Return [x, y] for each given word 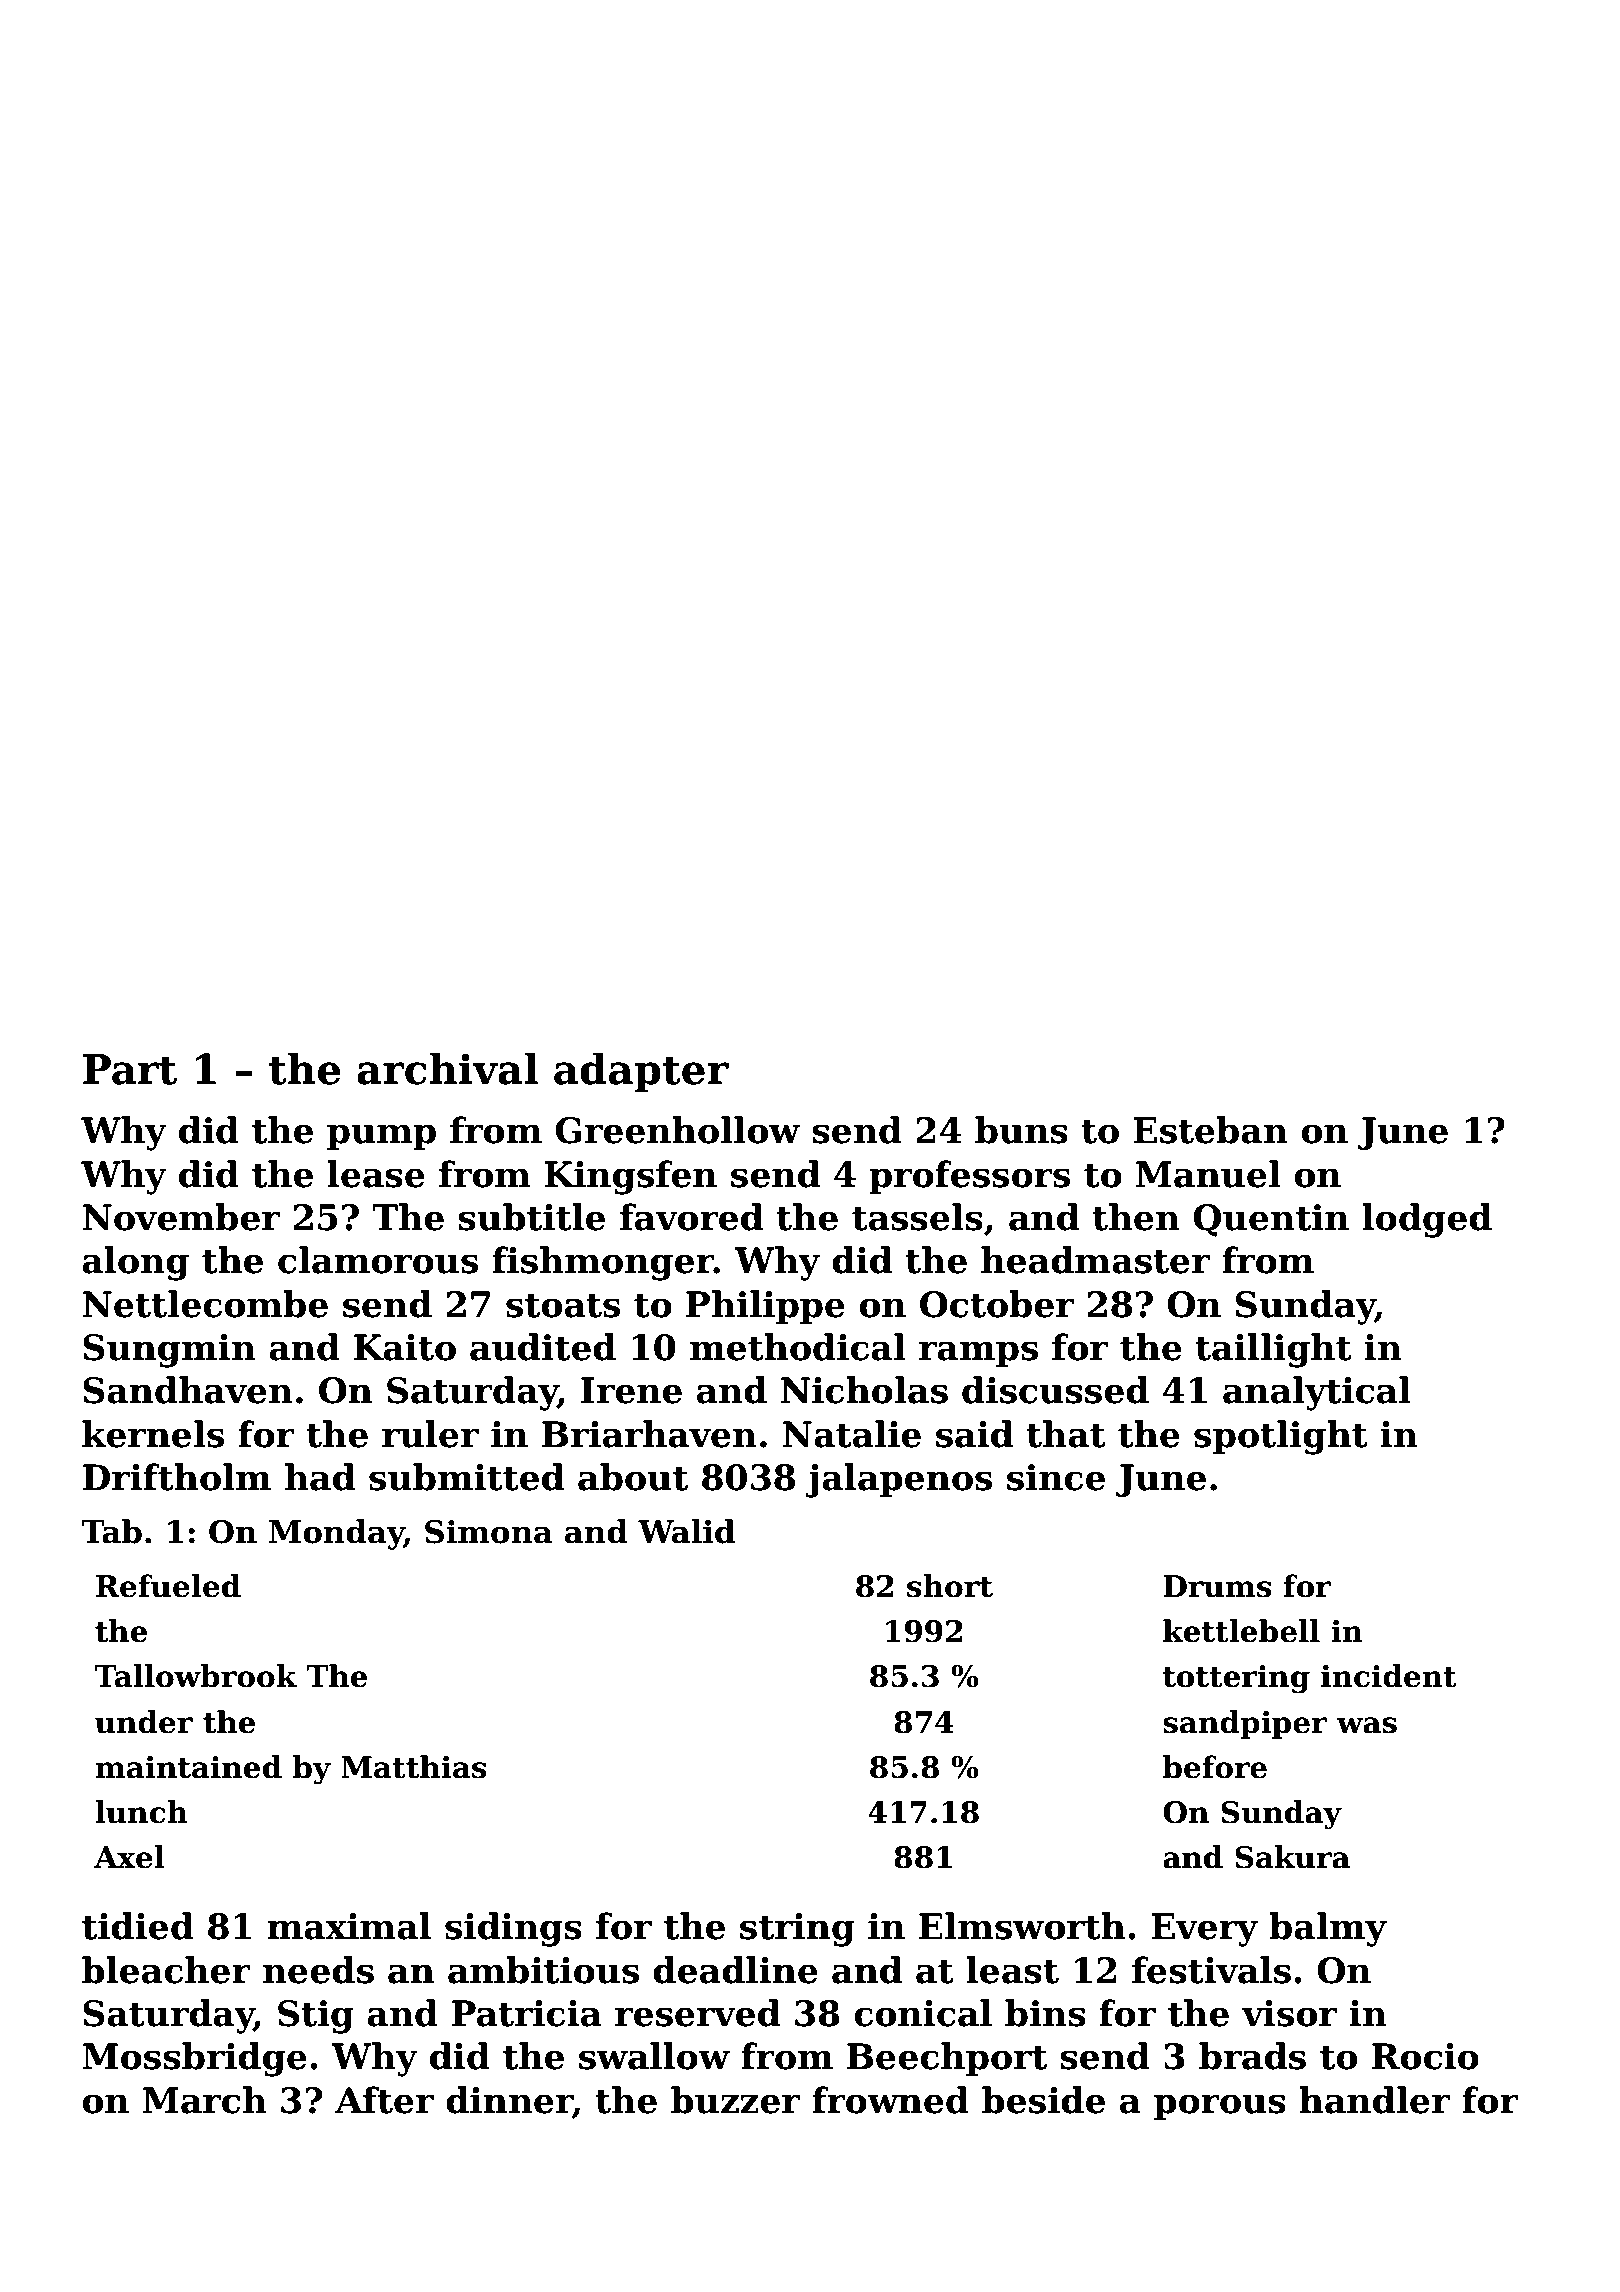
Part [130, 1069]
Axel [129, 1857]
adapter [641, 1073]
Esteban [1210, 1130]
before [1215, 1767]
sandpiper [1245, 1724]
